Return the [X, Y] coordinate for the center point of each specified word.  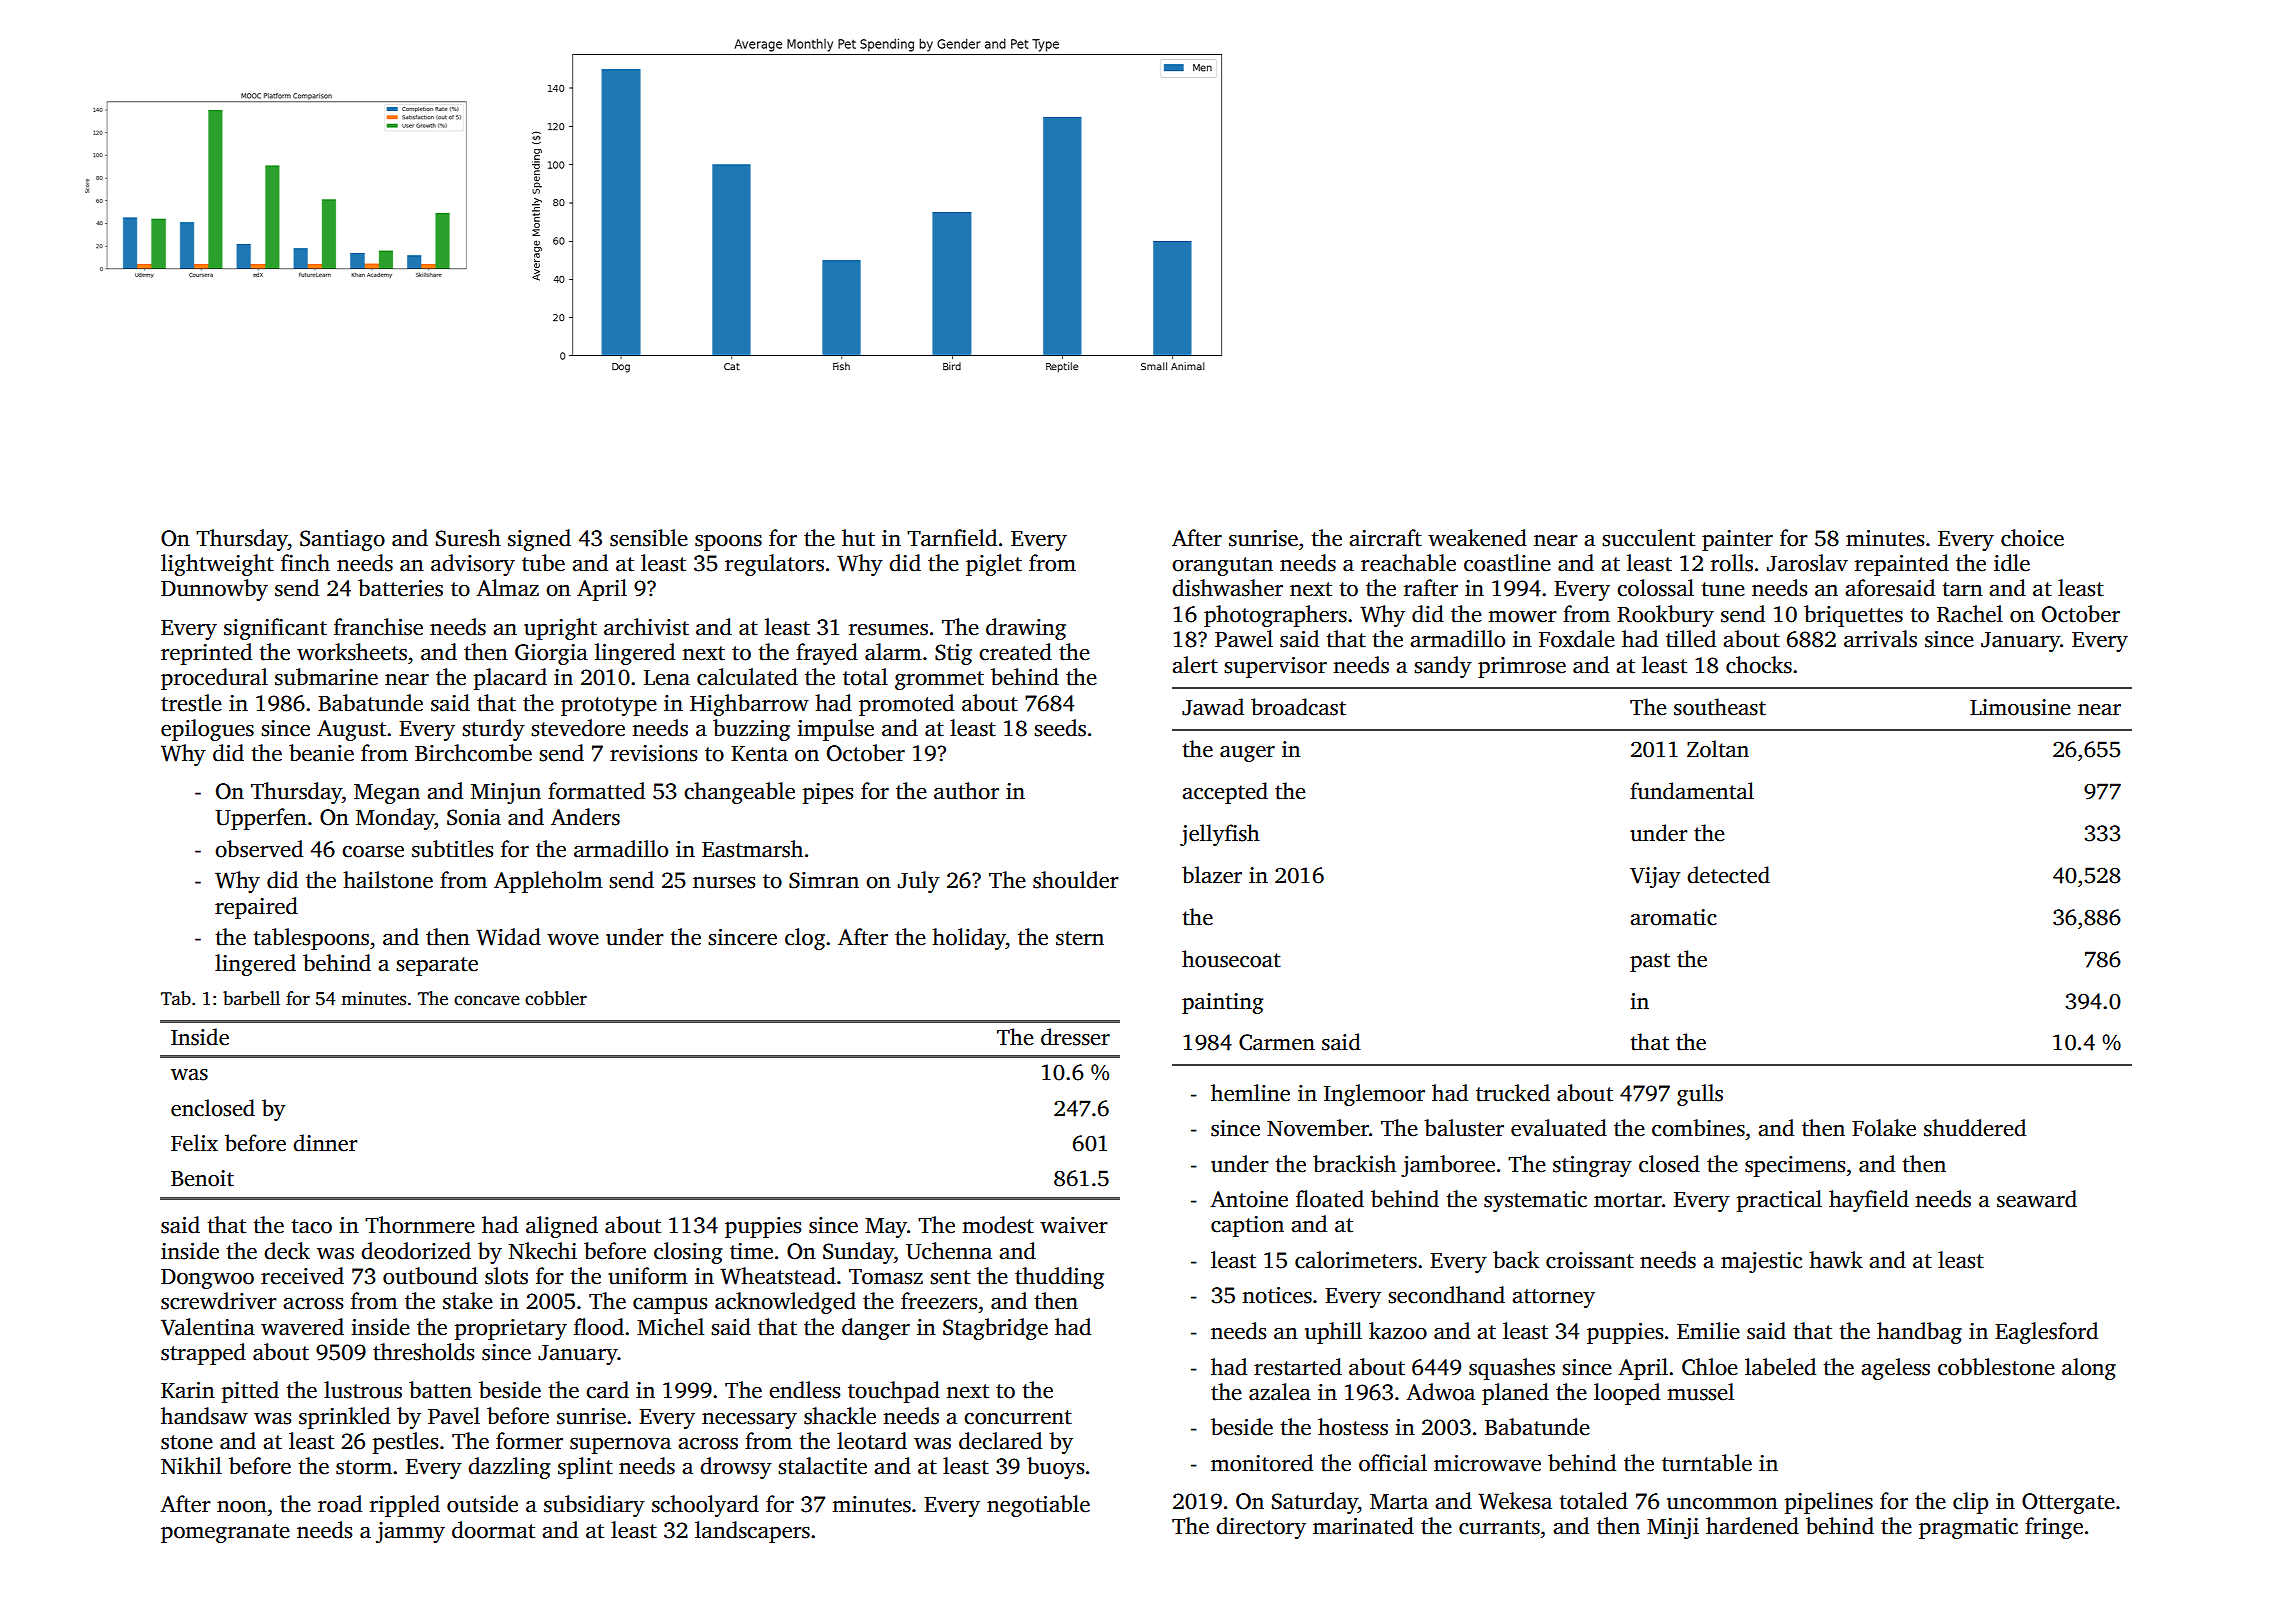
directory [1261, 1528]
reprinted [206, 654]
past [1650, 962]
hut [858, 538]
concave [486, 1000]
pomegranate [225, 1533]
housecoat [1231, 959]
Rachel [1970, 614]
